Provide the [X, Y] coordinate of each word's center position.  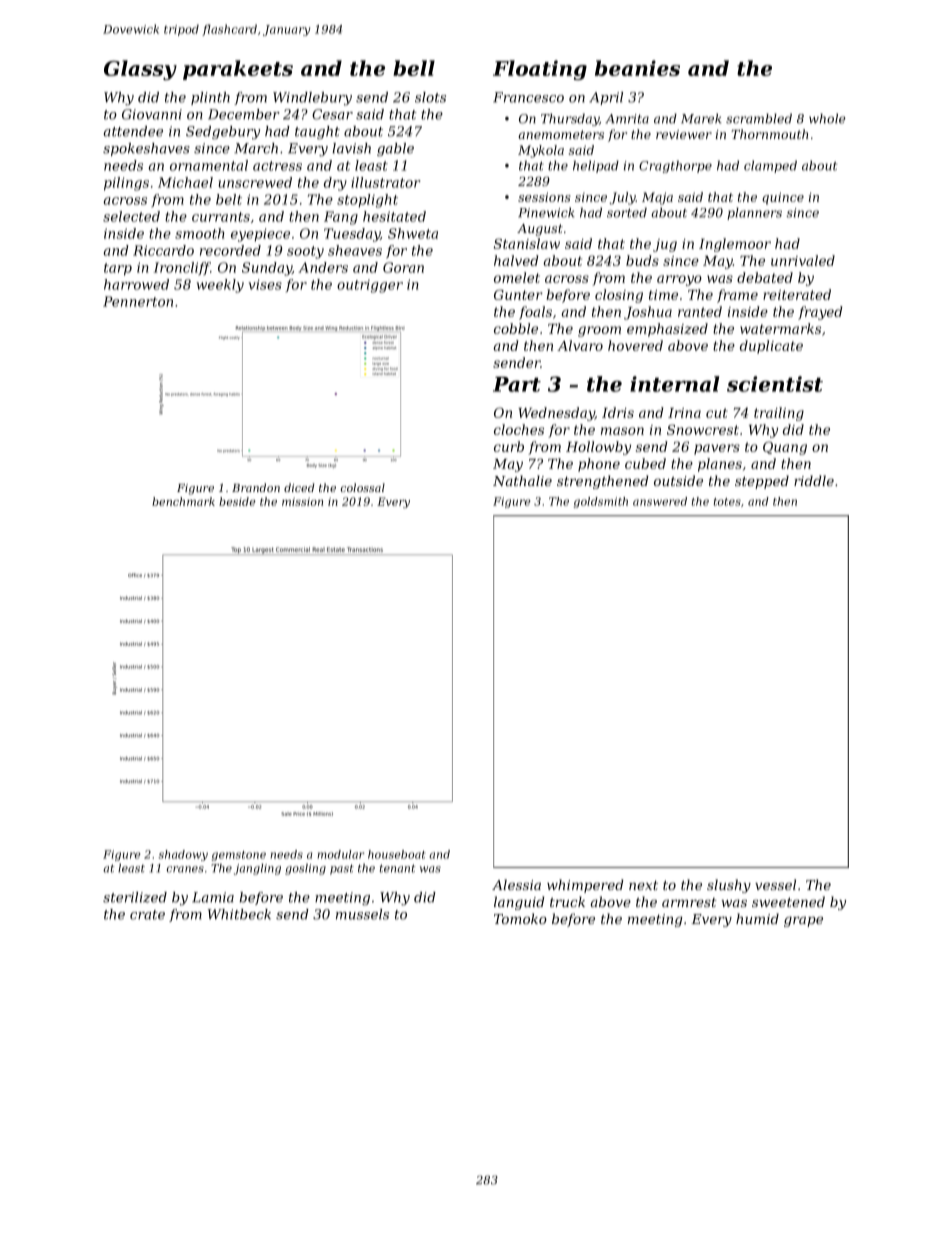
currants [221, 217]
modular [340, 854]
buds [642, 260]
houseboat [396, 854]
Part [517, 384]
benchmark [183, 501]
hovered [635, 345]
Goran [403, 267]
